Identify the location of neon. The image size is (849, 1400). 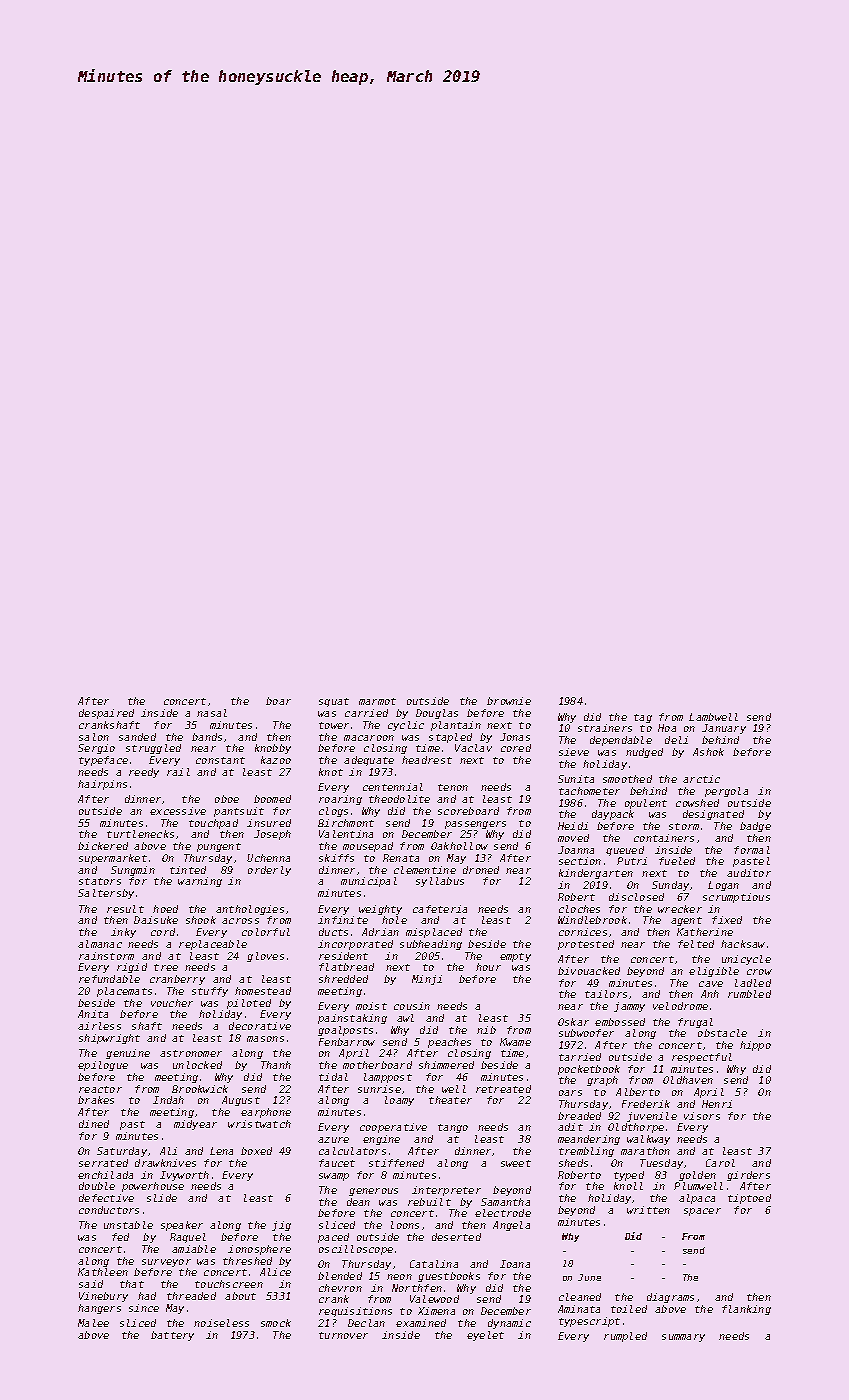
(399, 1277).
